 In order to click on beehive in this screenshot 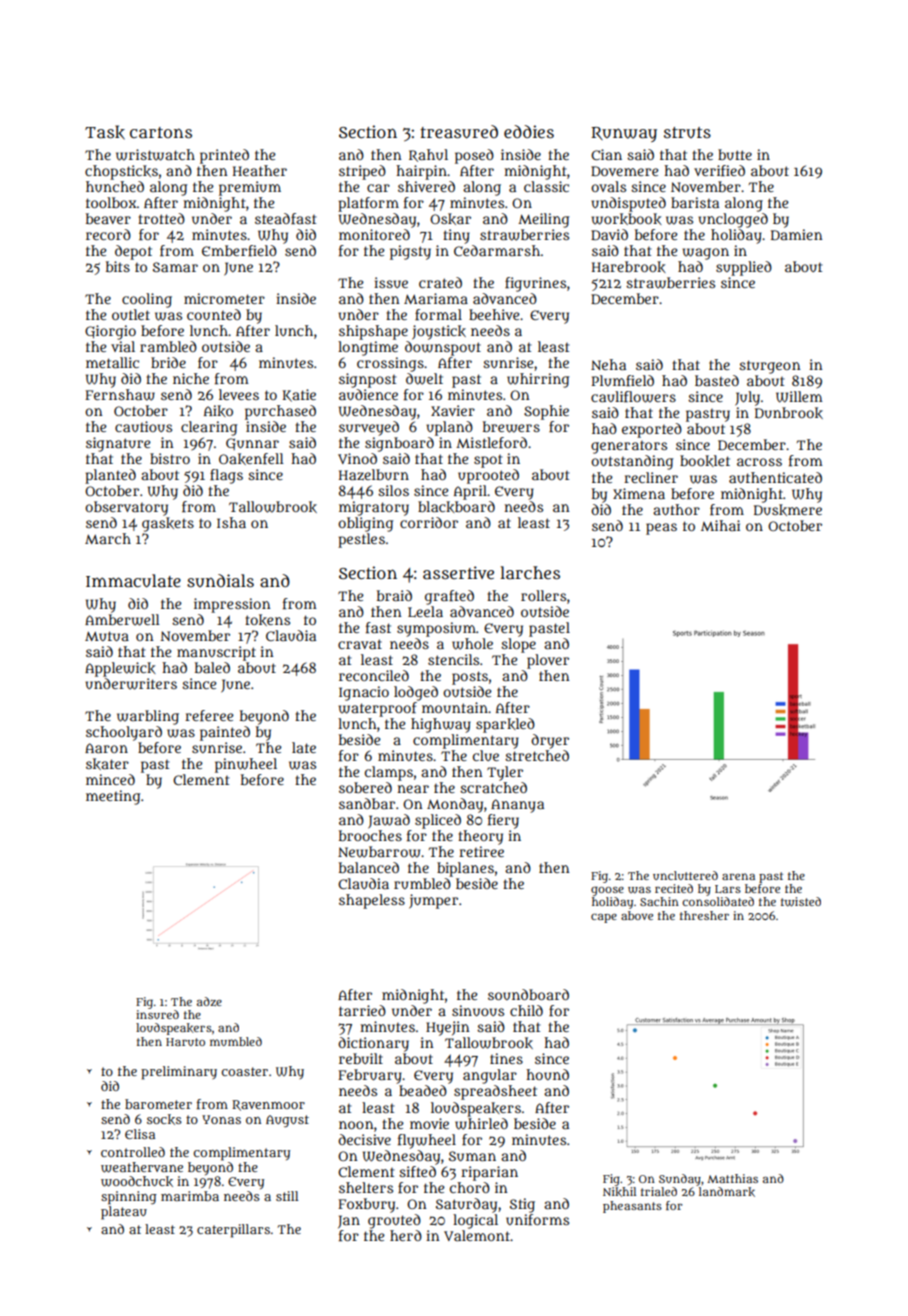, I will do `click(494, 314)`.
